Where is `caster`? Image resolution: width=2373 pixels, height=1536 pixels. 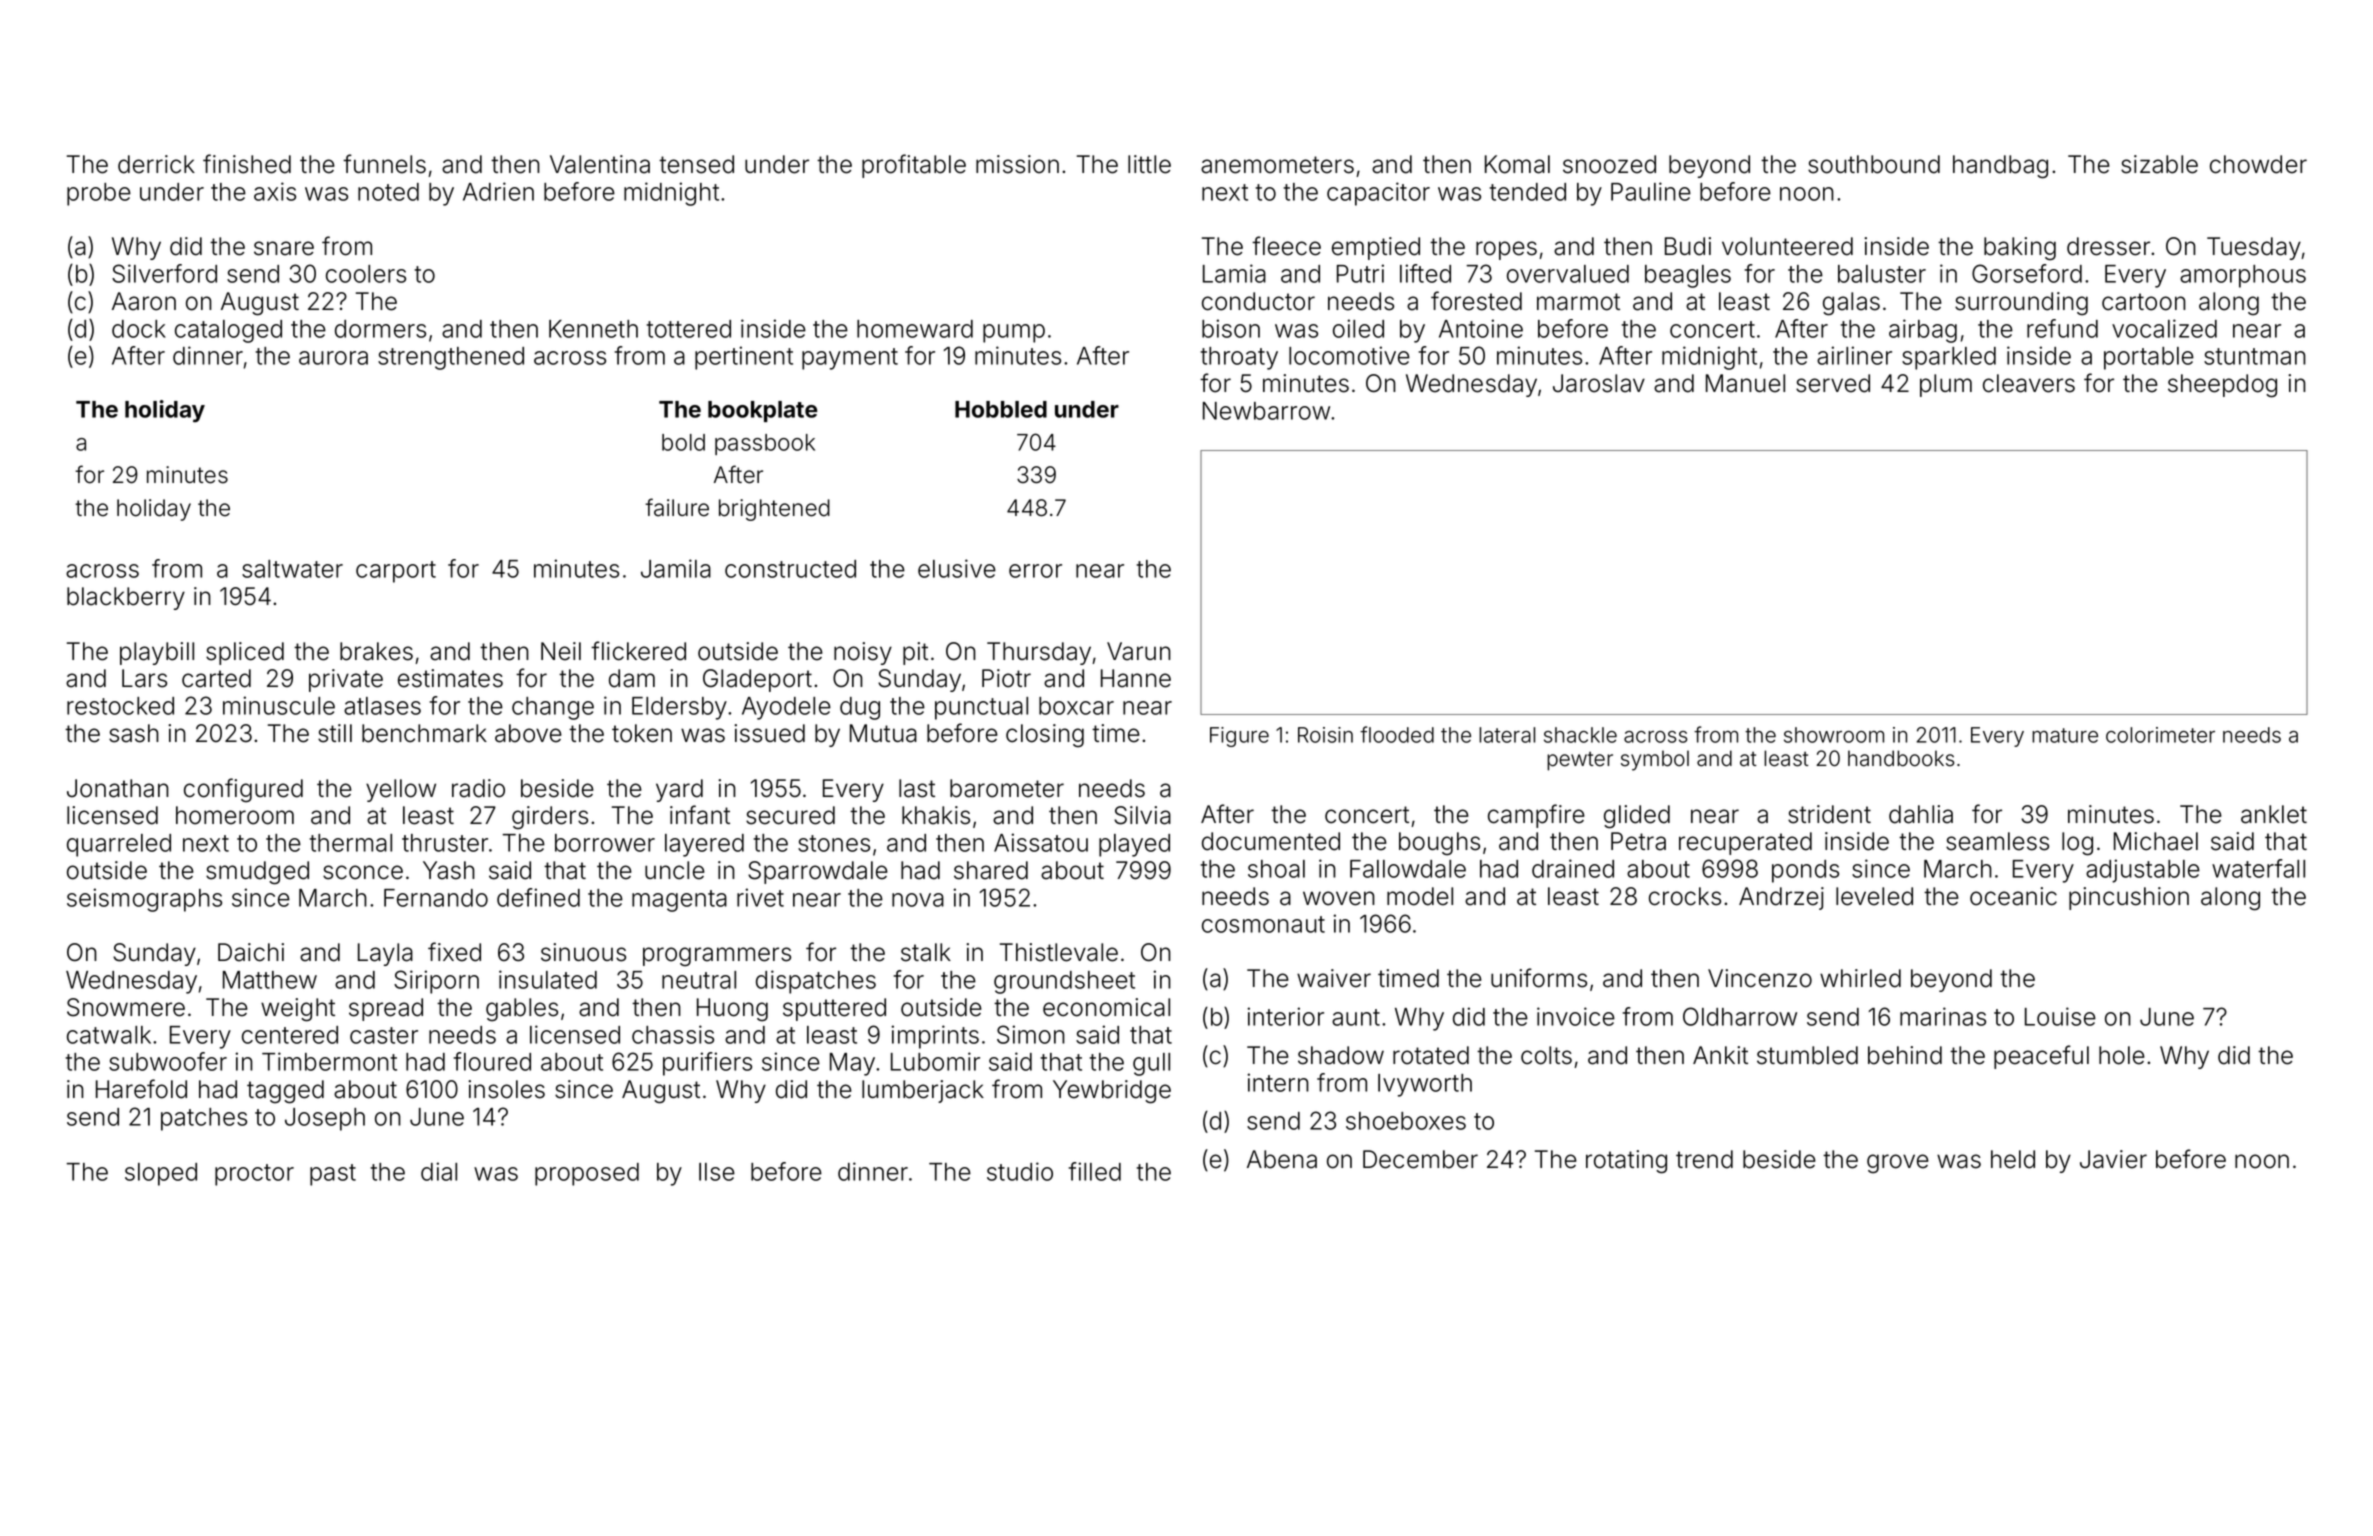 caster is located at coordinates (384, 1035).
